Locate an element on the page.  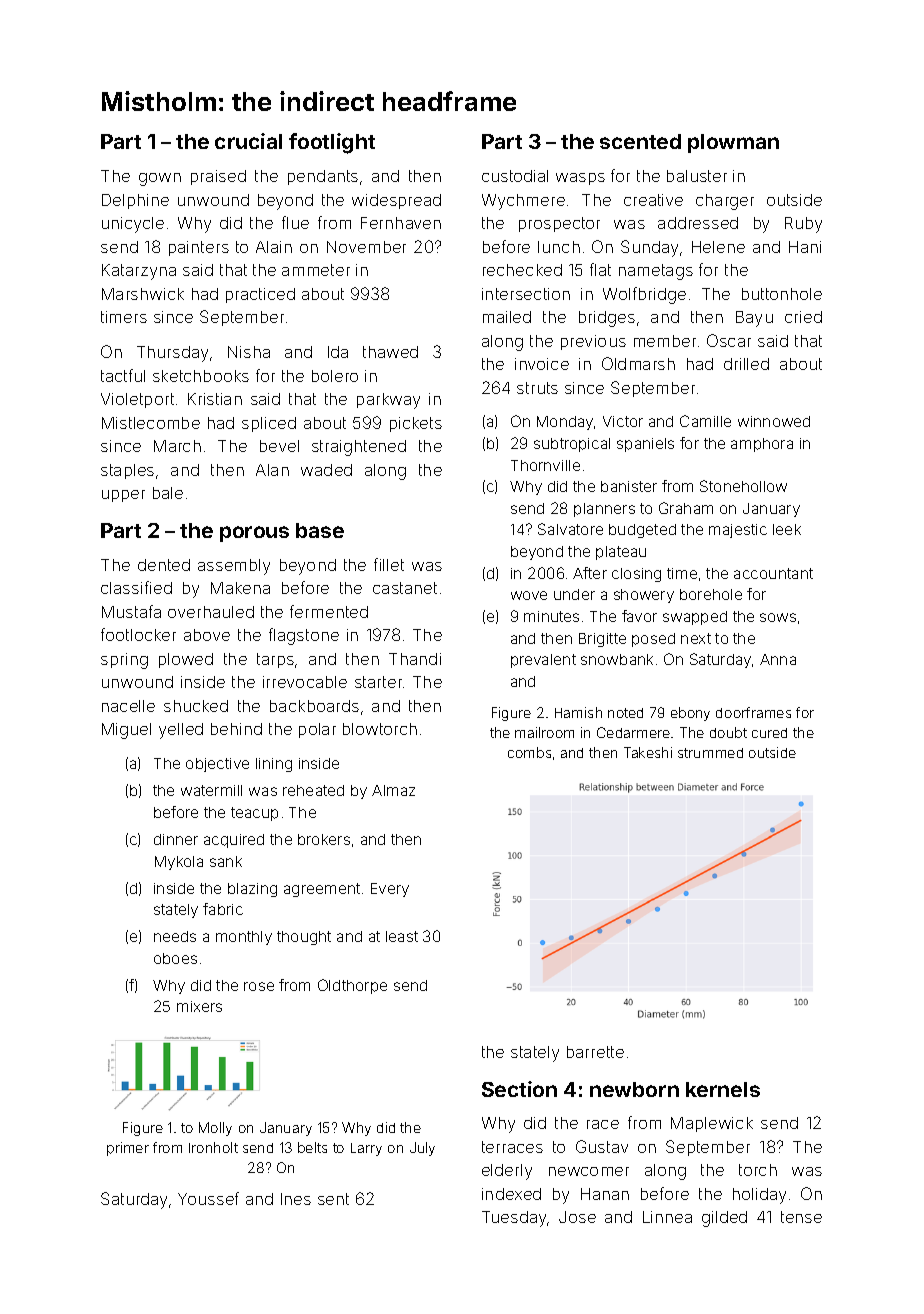
pickets is located at coordinates (416, 424).
